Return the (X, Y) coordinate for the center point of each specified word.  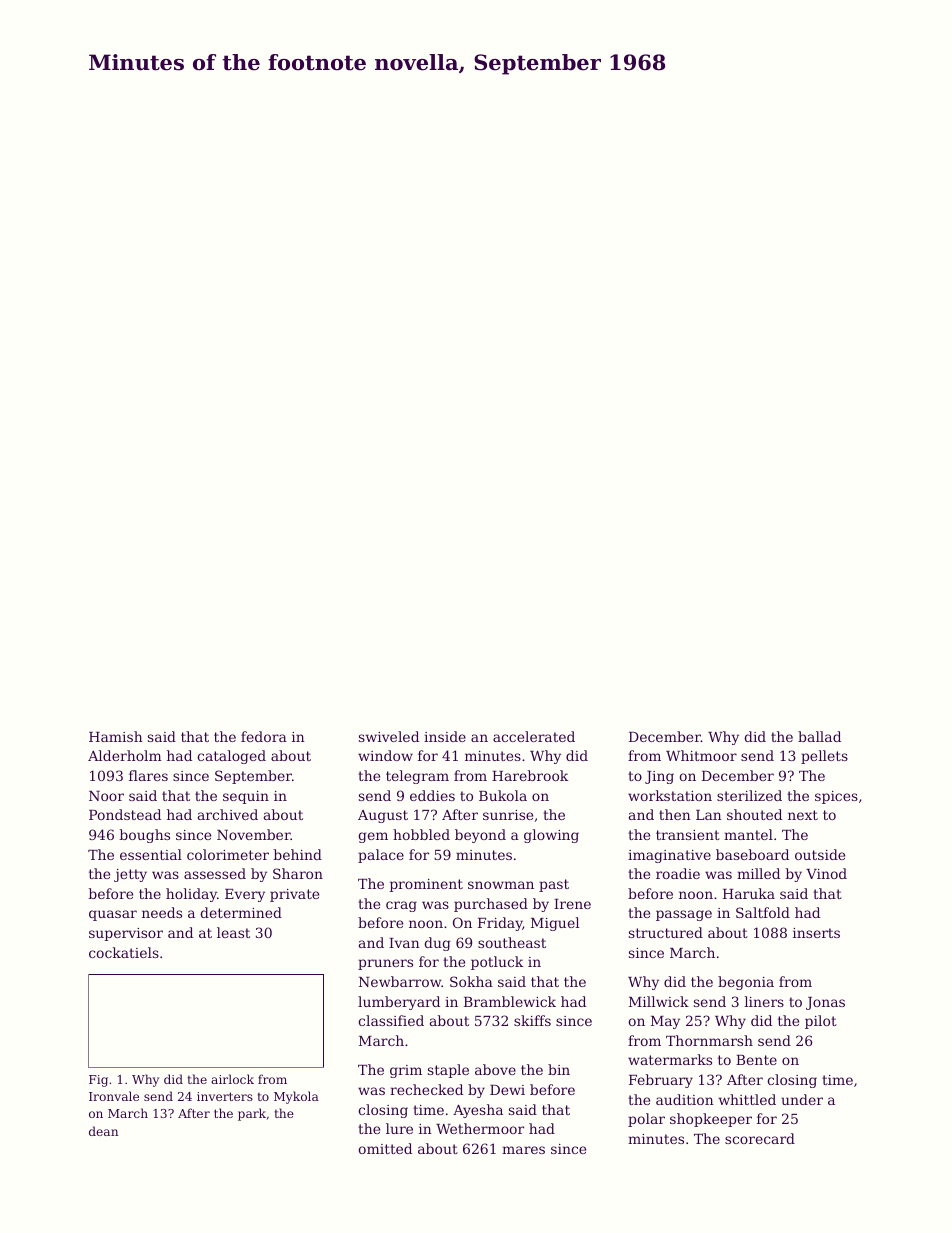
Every (245, 895)
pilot (821, 1022)
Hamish (116, 736)
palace (381, 856)
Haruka (749, 893)
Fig (98, 1081)
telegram (417, 777)
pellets (824, 757)
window (385, 755)
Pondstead (125, 814)
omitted (385, 1148)
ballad (819, 736)
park (252, 1114)
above (495, 1069)
